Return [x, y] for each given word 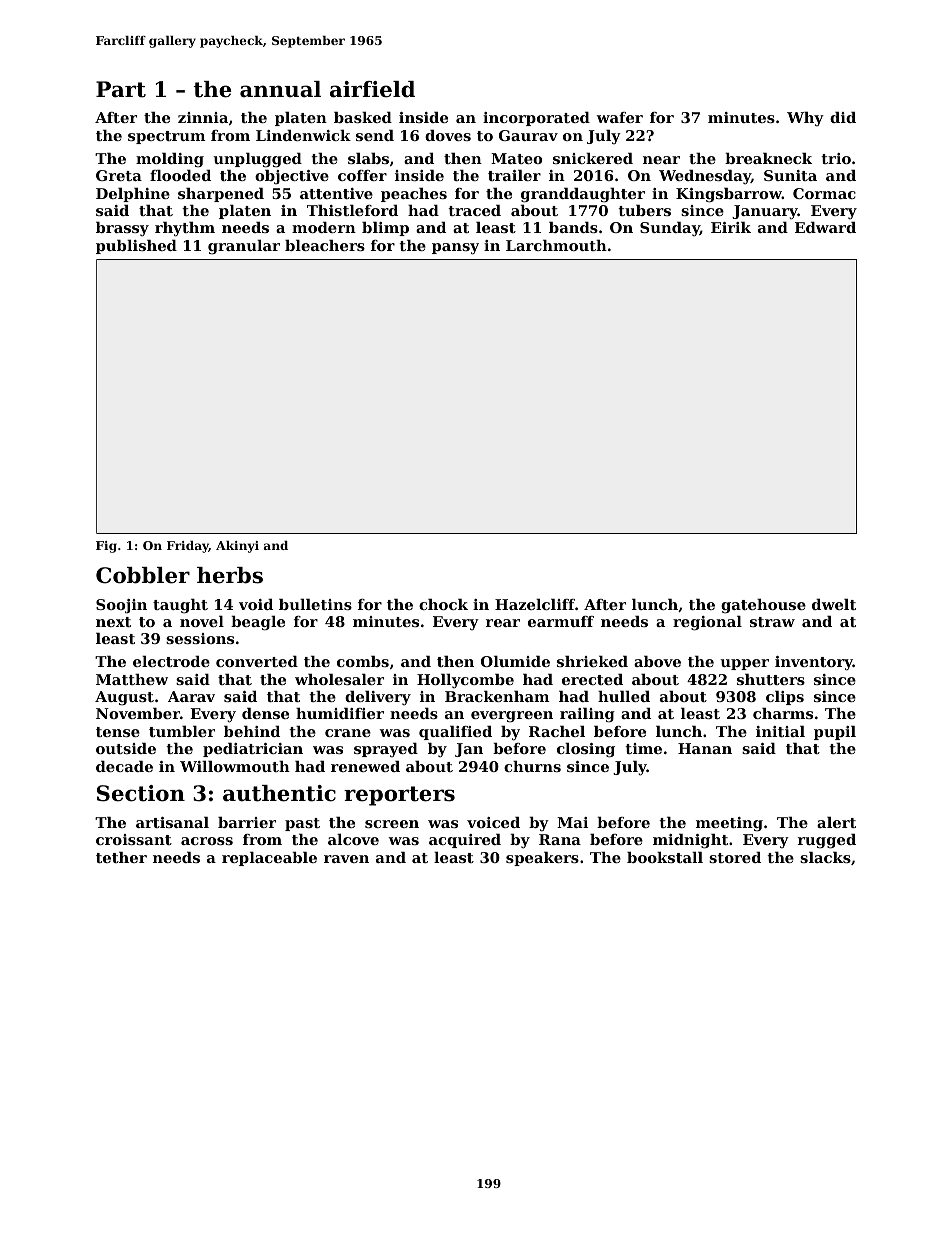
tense [118, 732]
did [843, 117]
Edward [825, 227]
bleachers [325, 245]
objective [292, 177]
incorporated [536, 119]
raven [346, 859]
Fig [106, 547]
